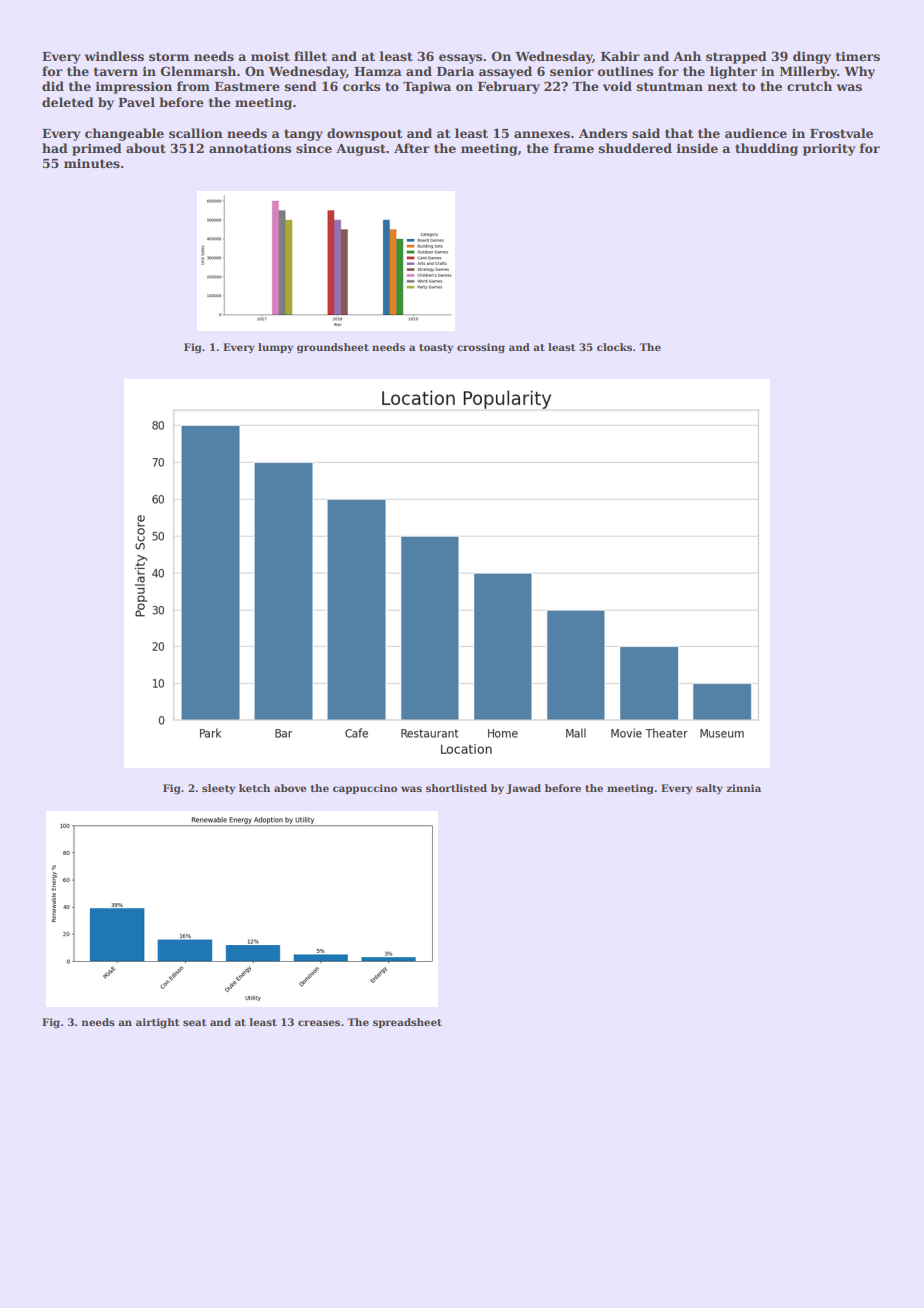 The height and width of the screenshot is (1308, 924). What do you see at coordinates (194, 1022) in the screenshot?
I see `seat` at bounding box center [194, 1022].
